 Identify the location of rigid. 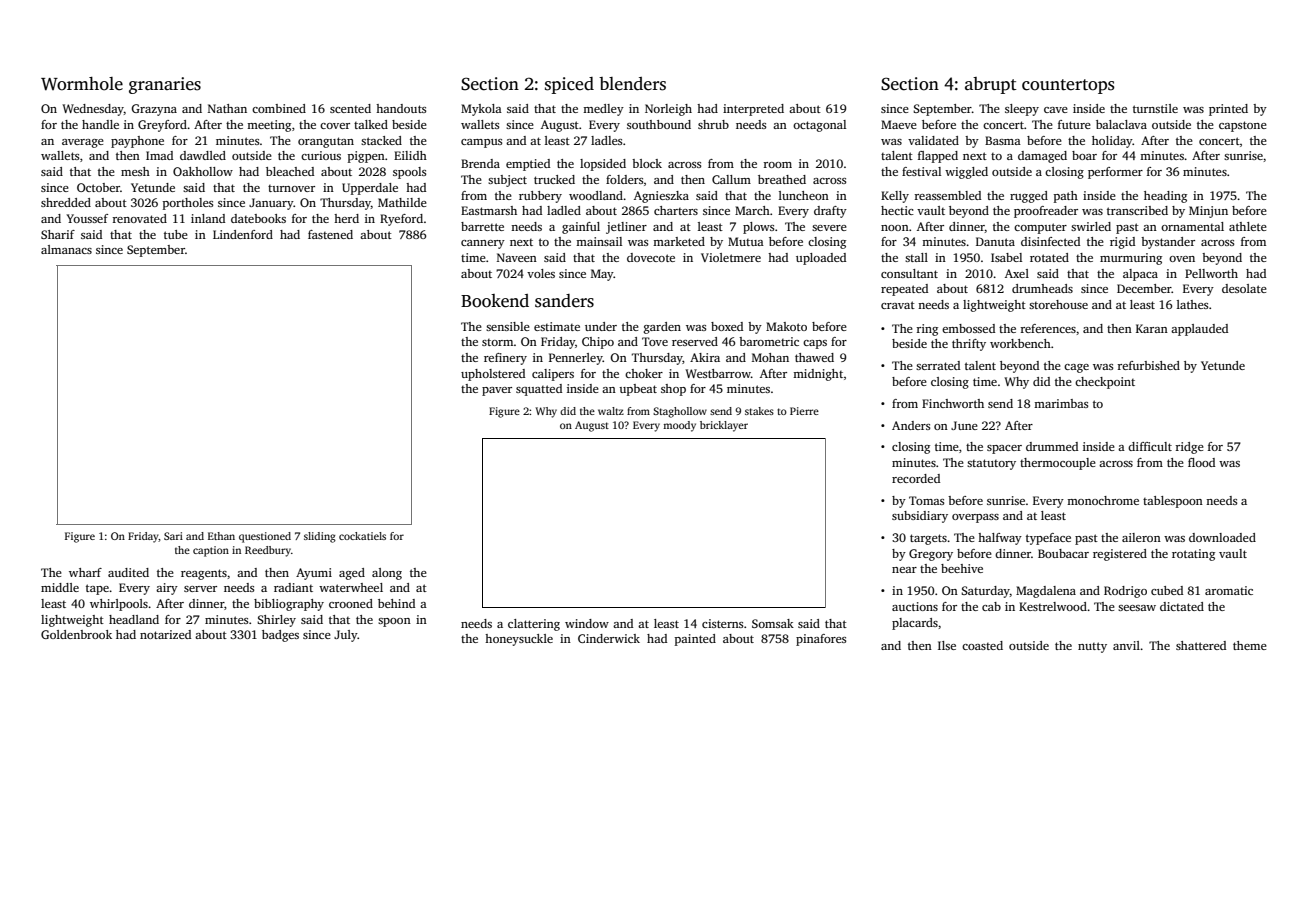
(1122, 243).
